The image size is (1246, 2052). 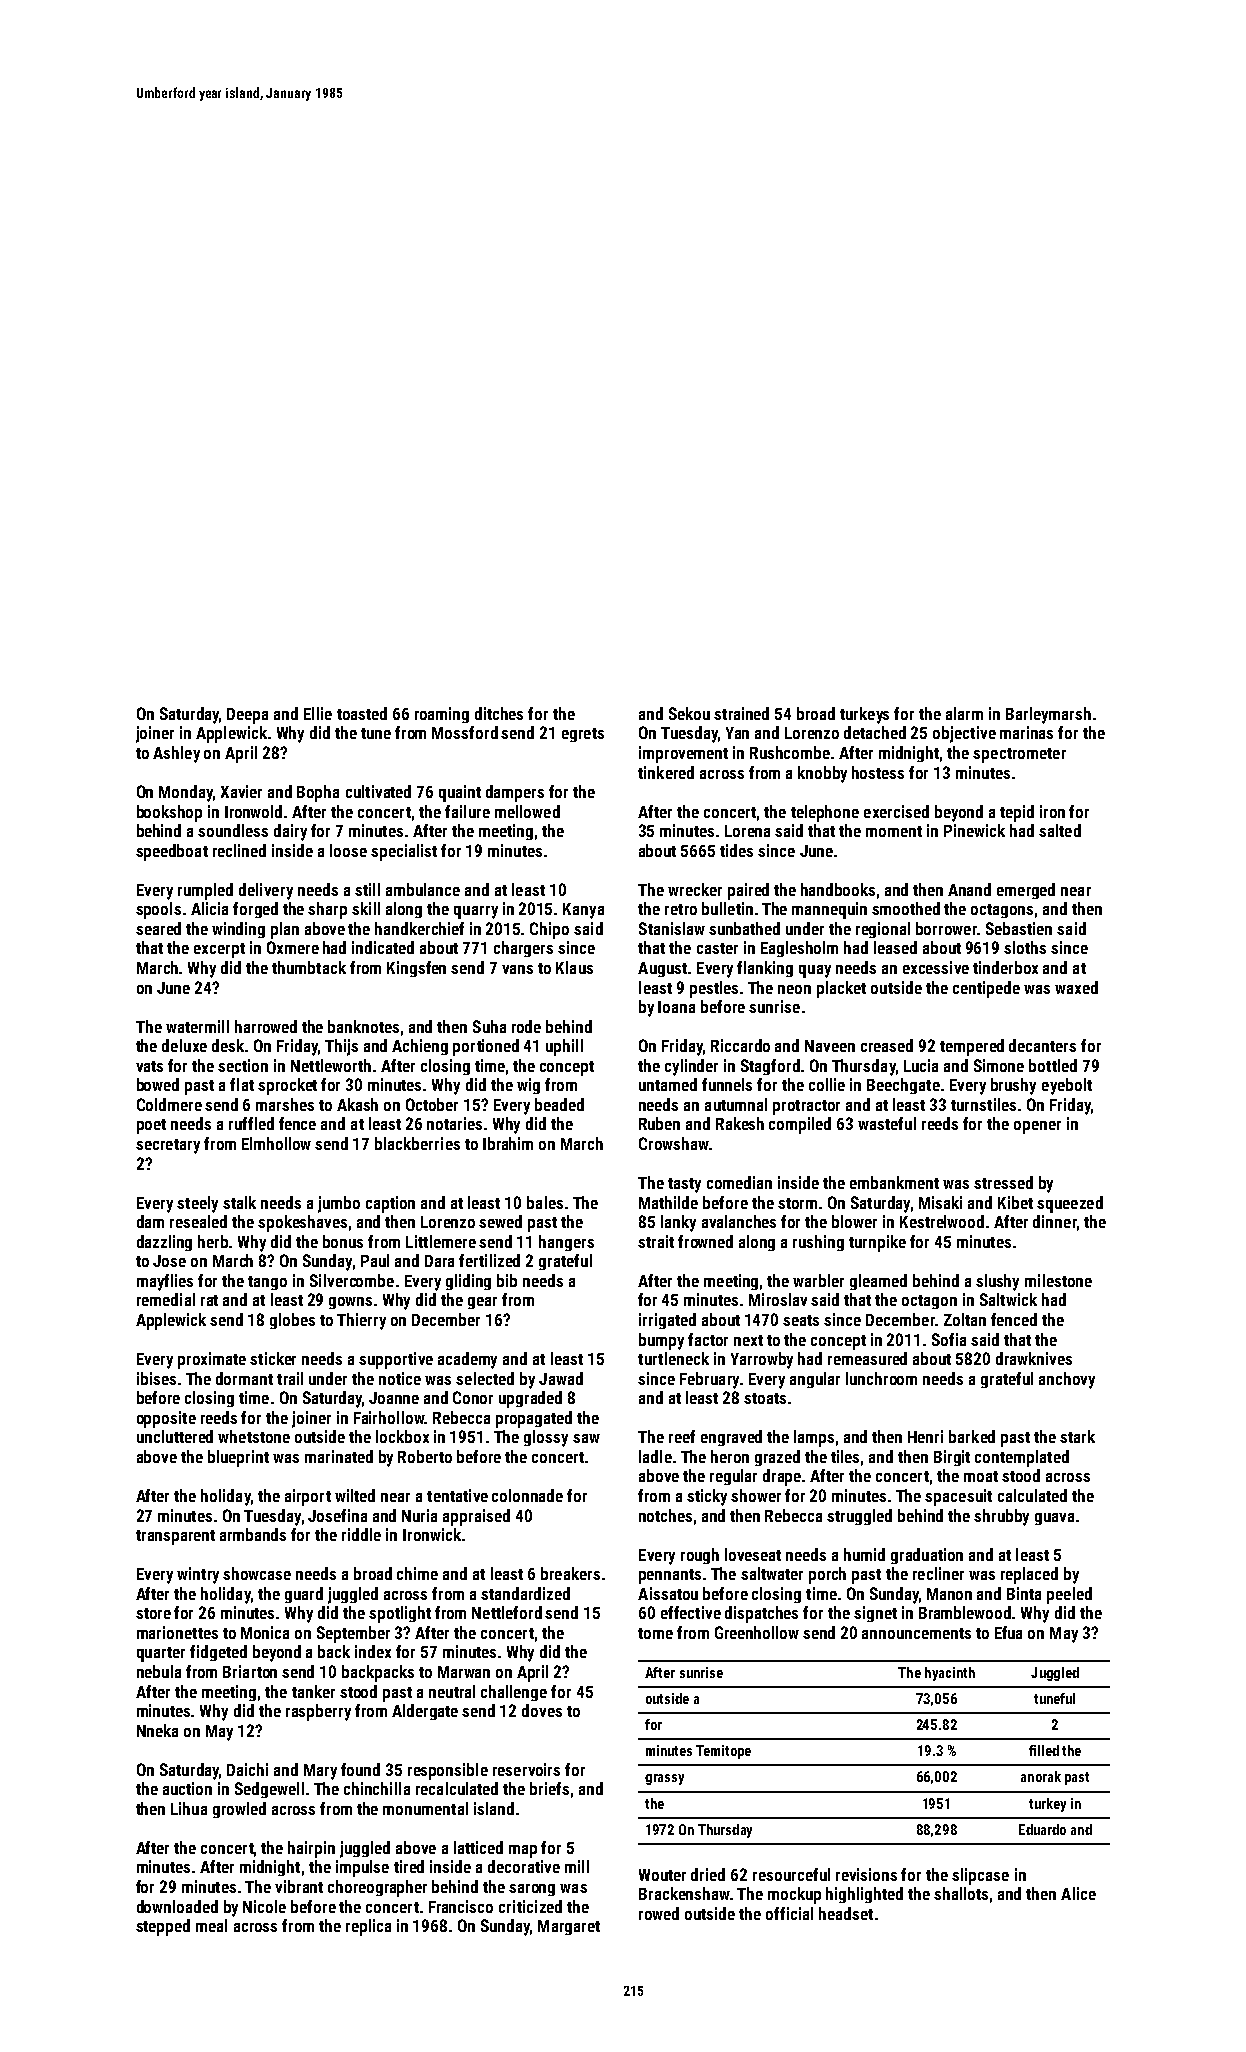 What do you see at coordinates (499, 713) in the document?
I see `ditches` at bounding box center [499, 713].
